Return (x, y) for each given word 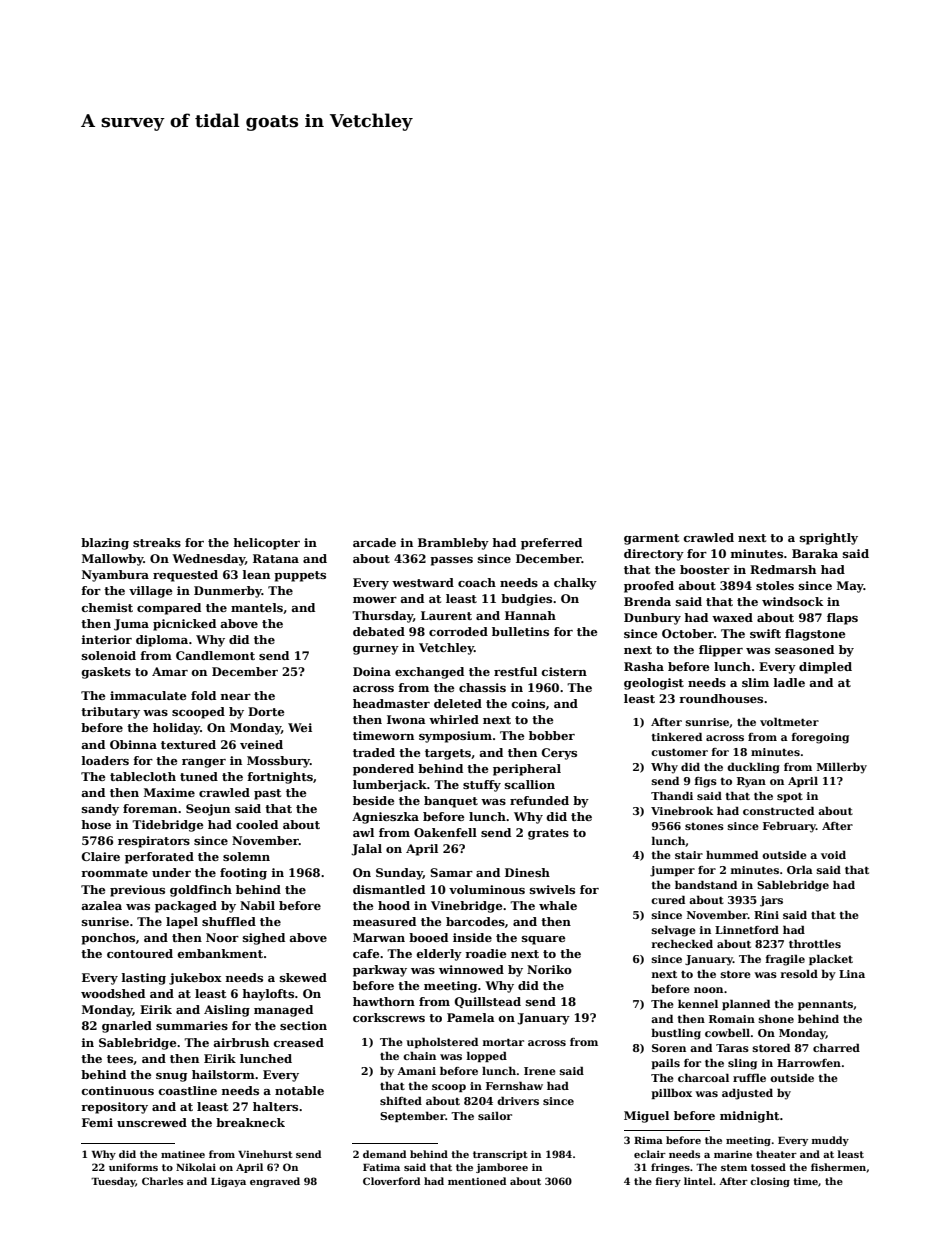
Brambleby (453, 544)
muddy (830, 1141)
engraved (275, 1182)
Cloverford (391, 1181)
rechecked (682, 944)
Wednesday (208, 560)
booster (705, 569)
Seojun (208, 810)
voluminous (487, 889)
